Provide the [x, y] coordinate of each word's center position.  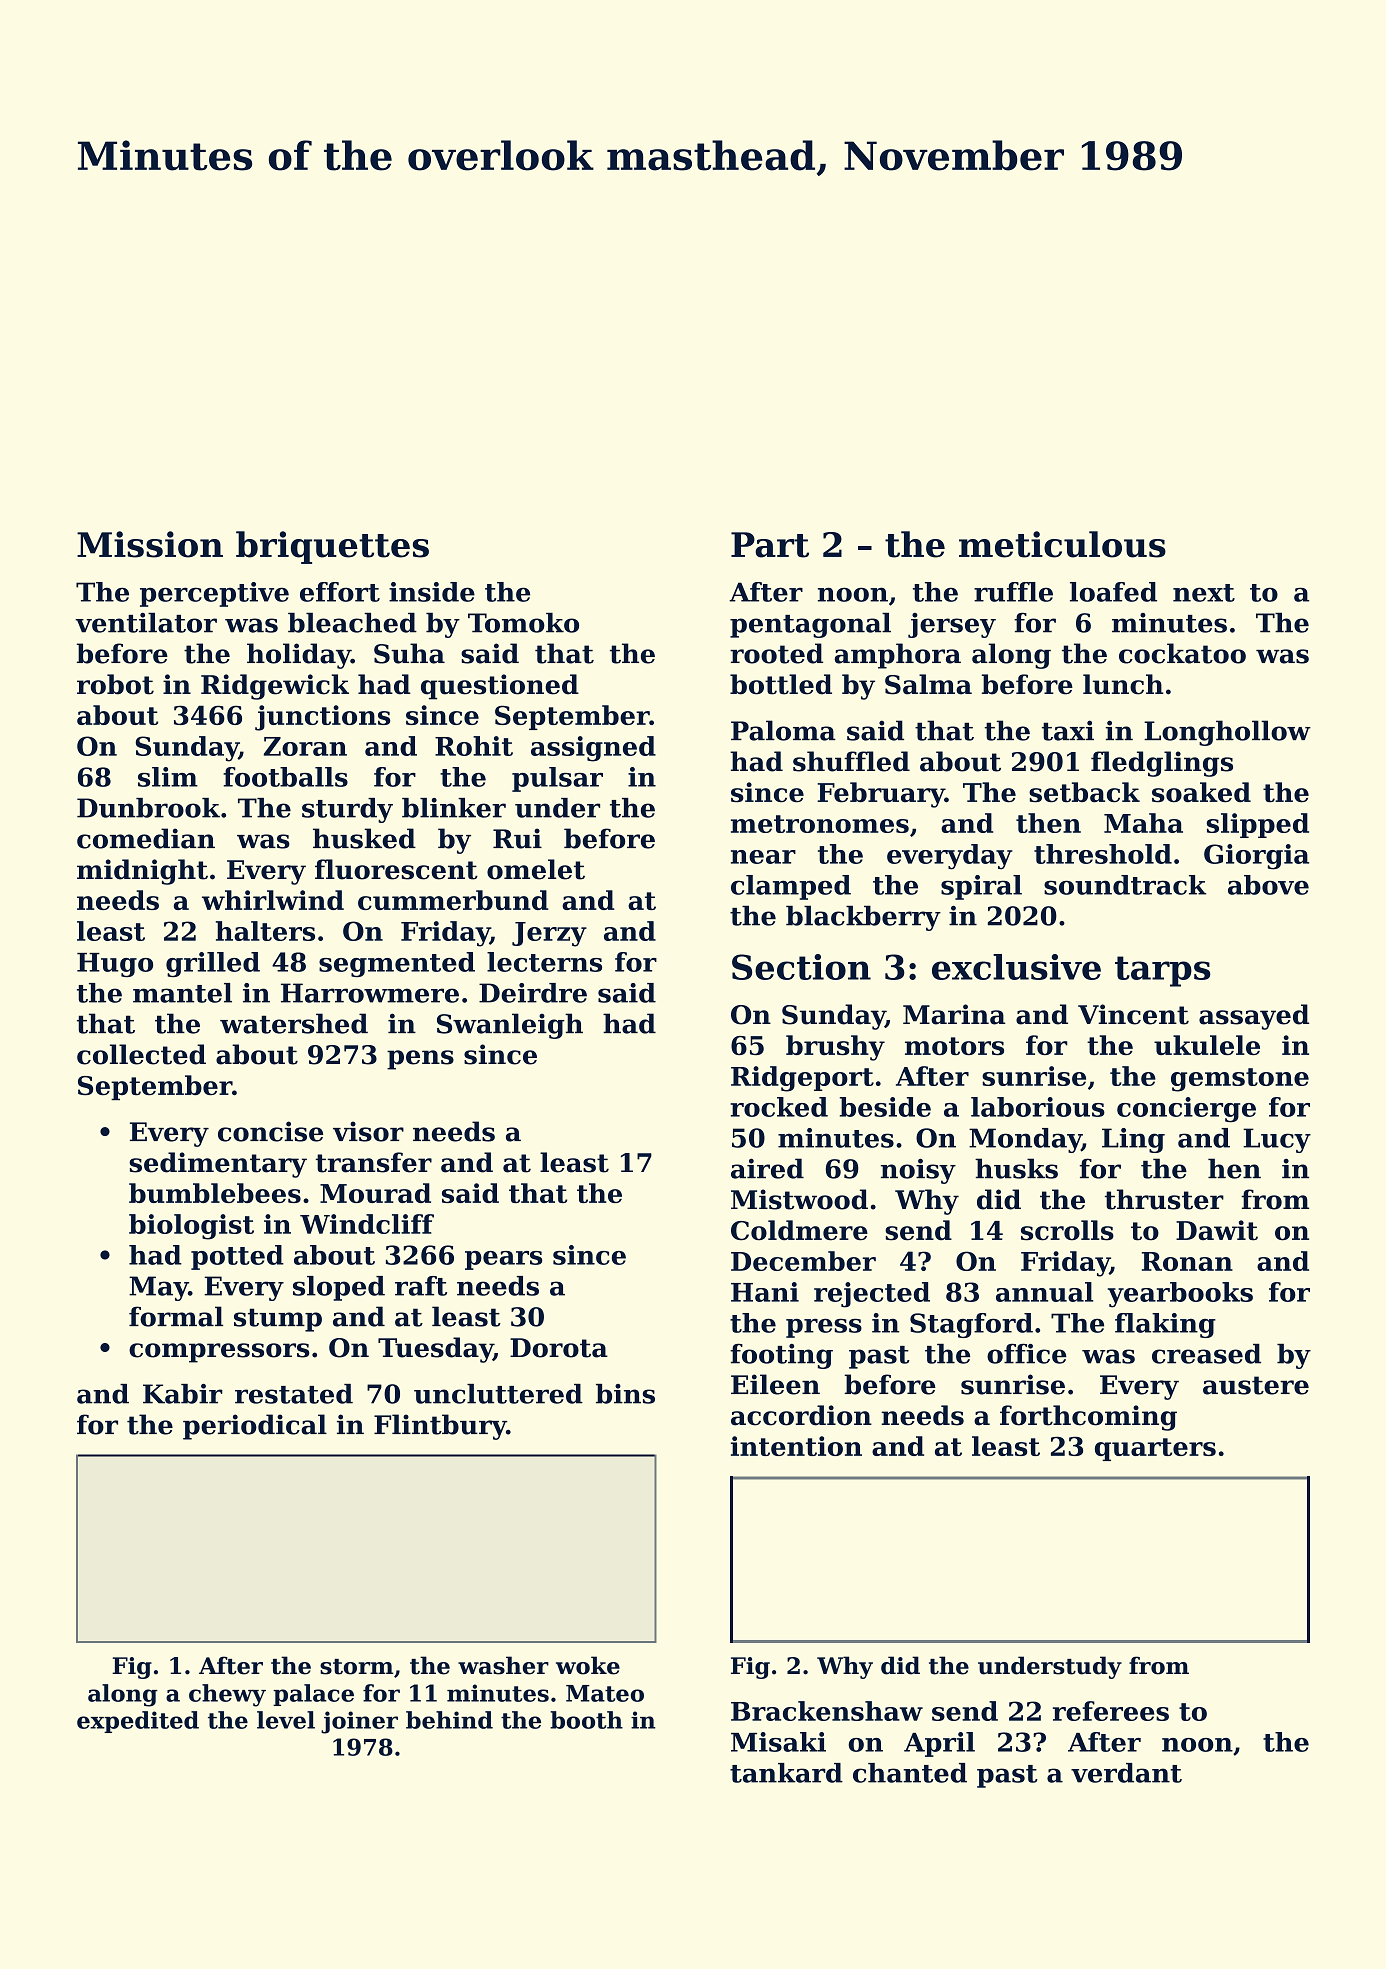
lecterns [544, 962]
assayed [1254, 1017]
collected [141, 1054]
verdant [1126, 1773]
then [1048, 823]
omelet [536, 869]
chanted [910, 1773]
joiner [359, 1722]
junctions [322, 718]
